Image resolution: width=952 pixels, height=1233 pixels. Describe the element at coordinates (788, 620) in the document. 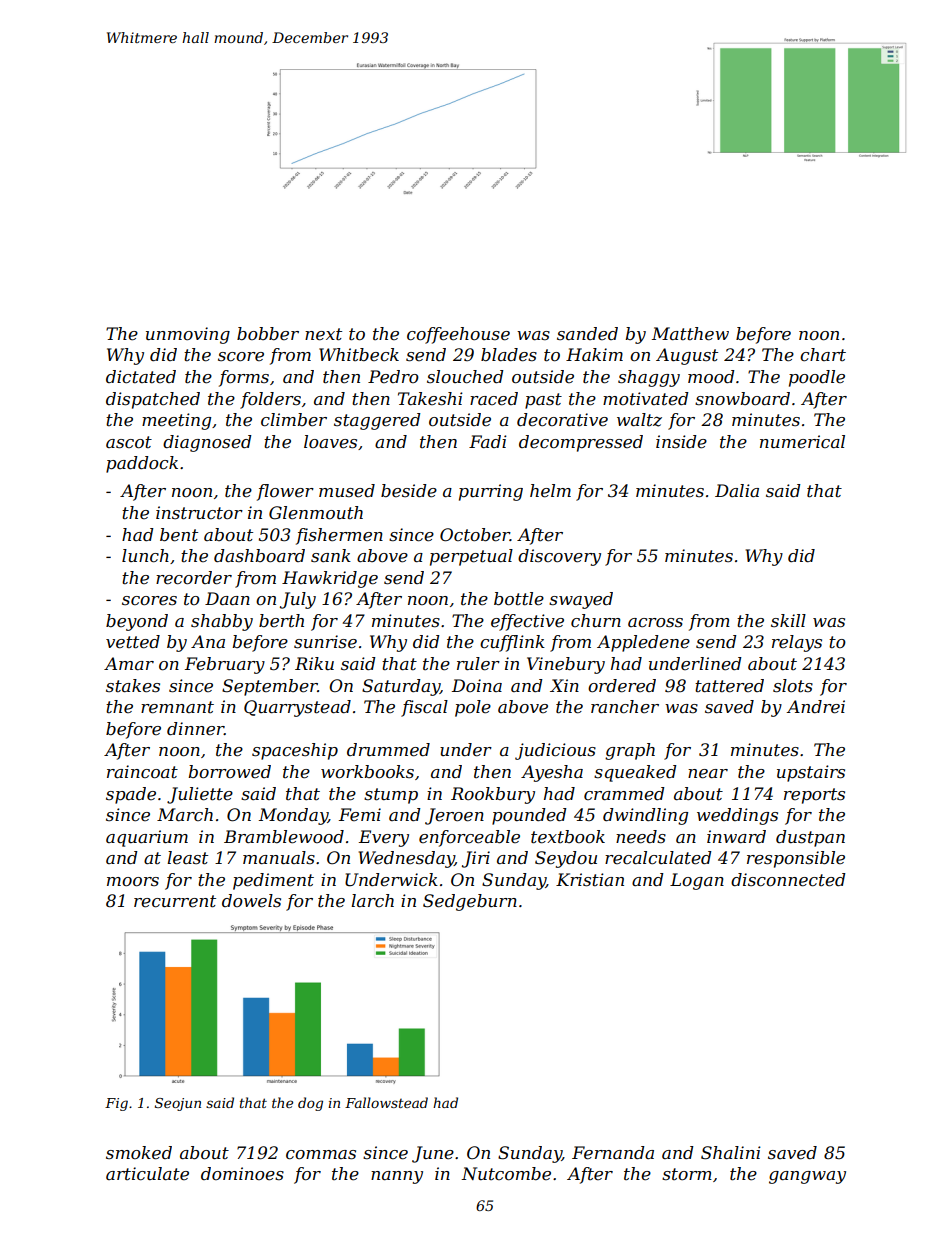

I see `skill` at that location.
